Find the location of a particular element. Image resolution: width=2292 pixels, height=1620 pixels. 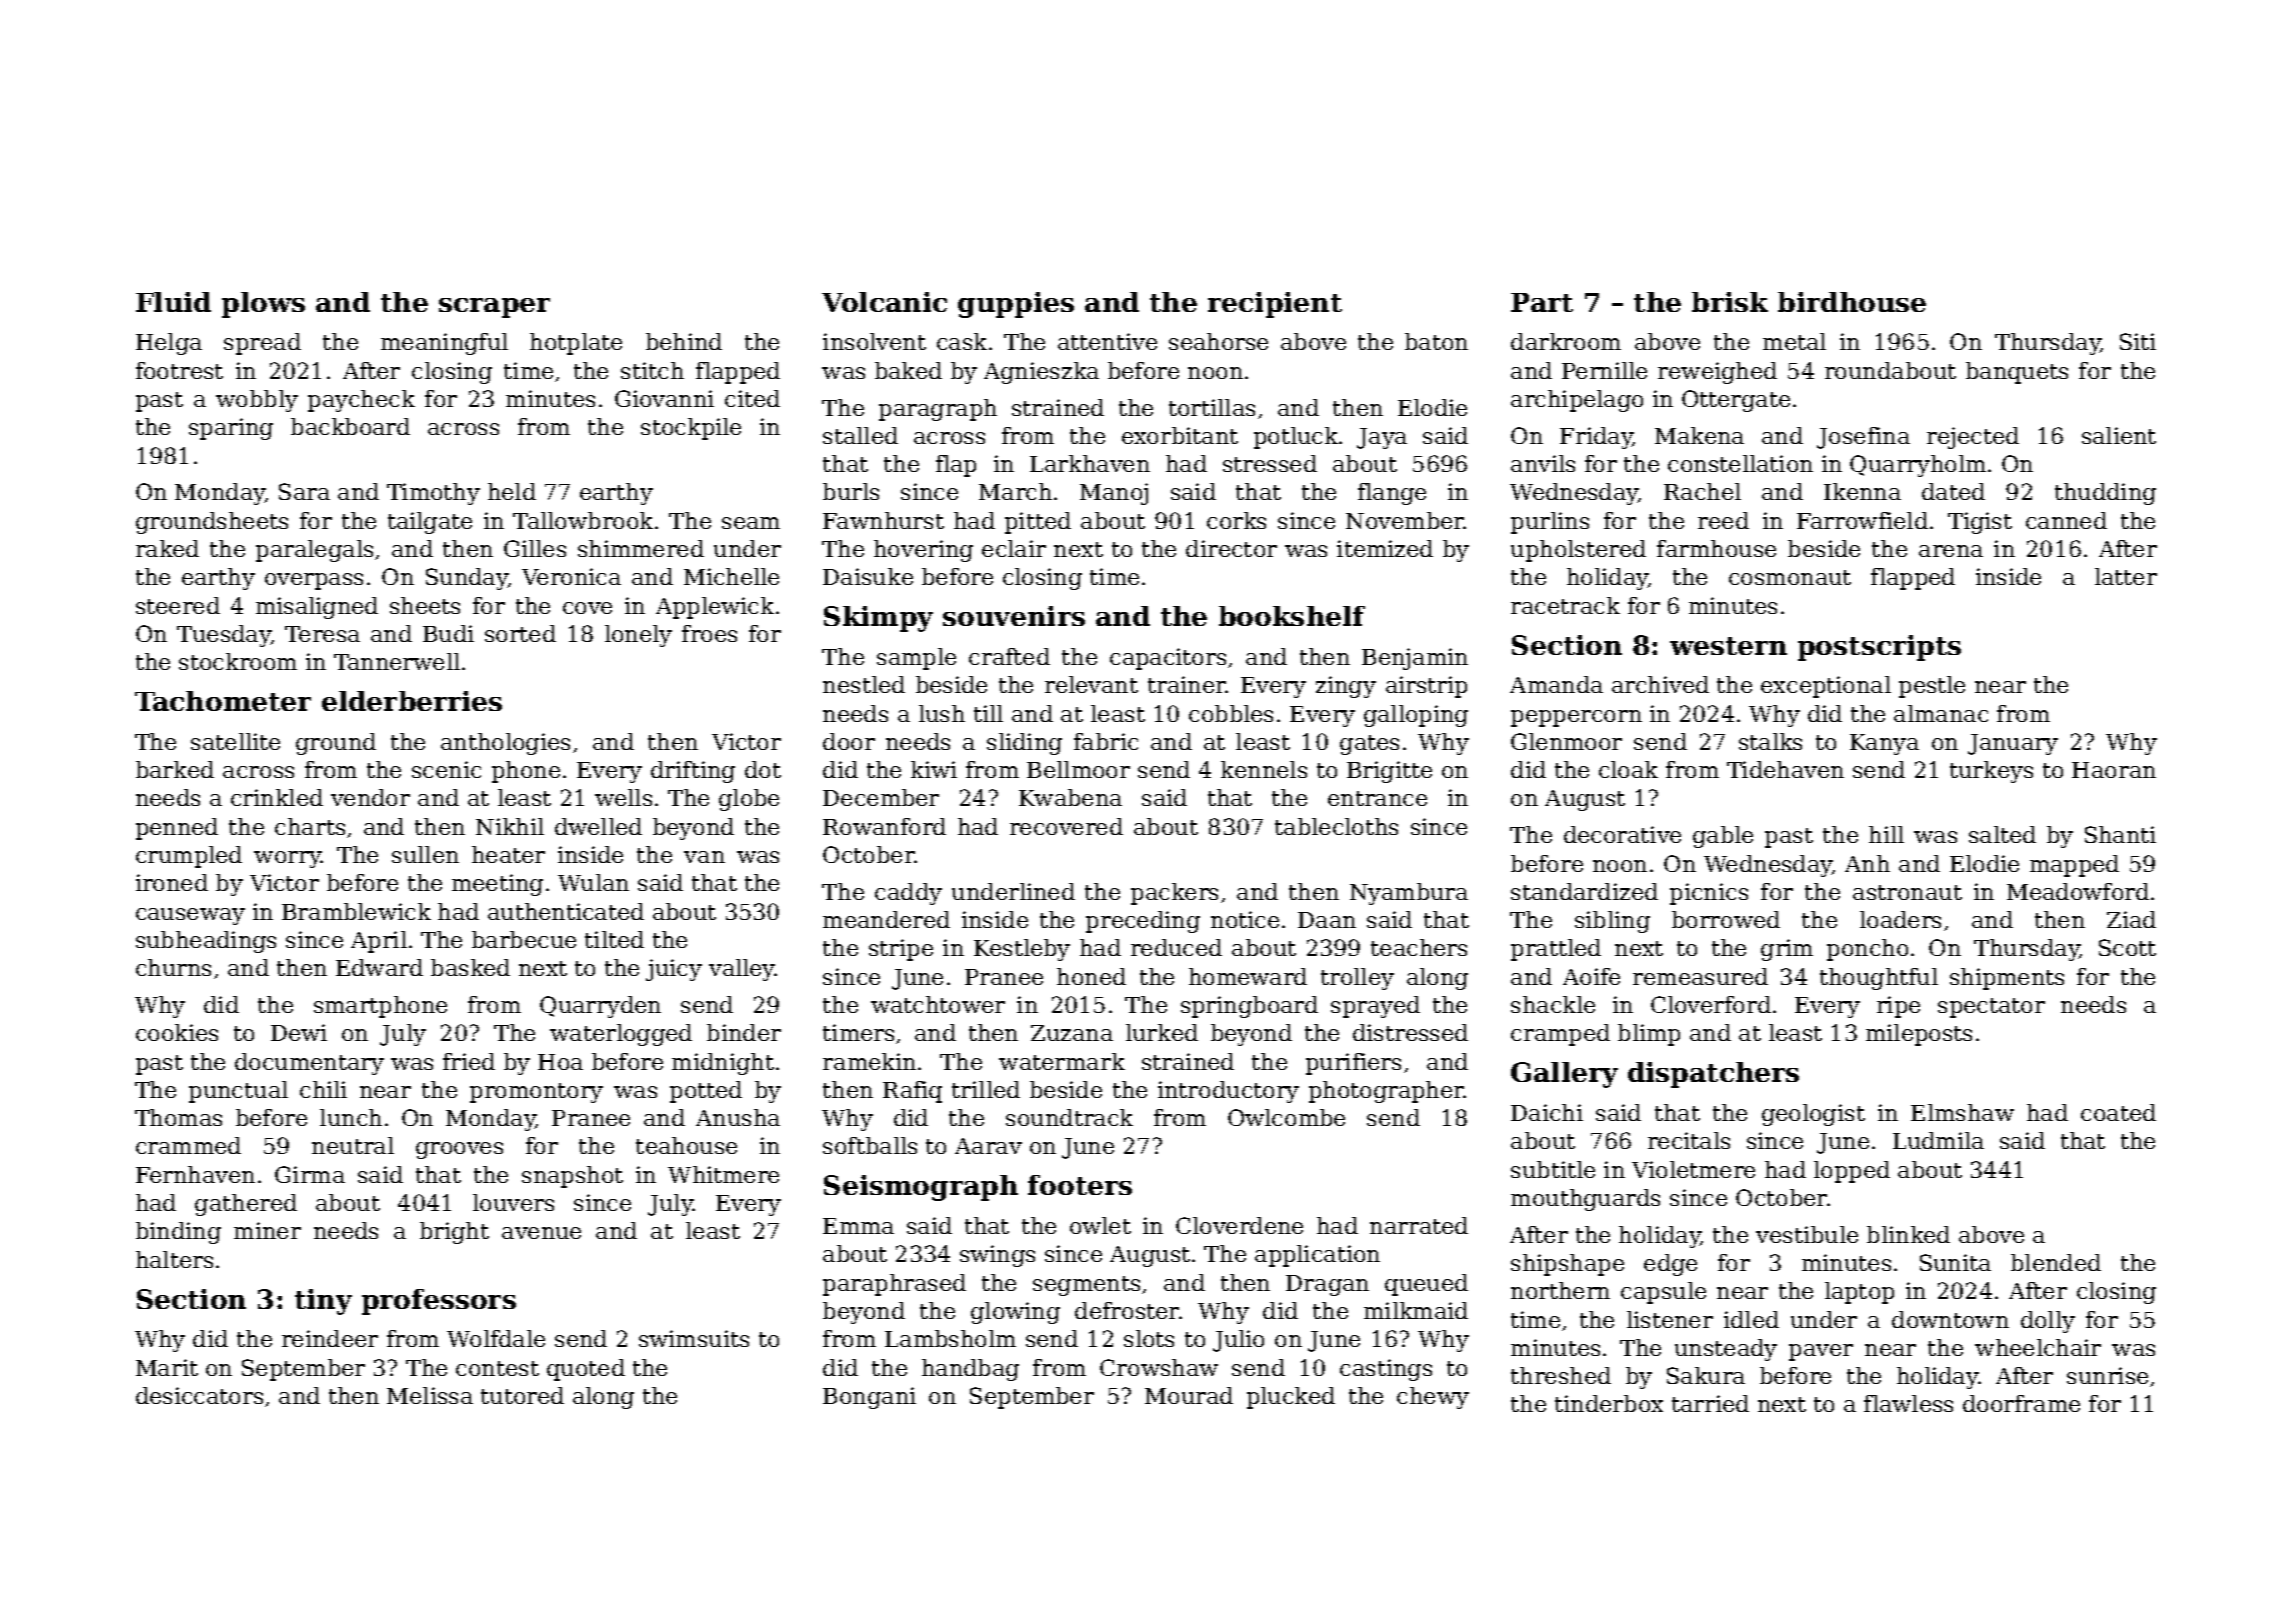

tutored is located at coordinates (522, 1395).
